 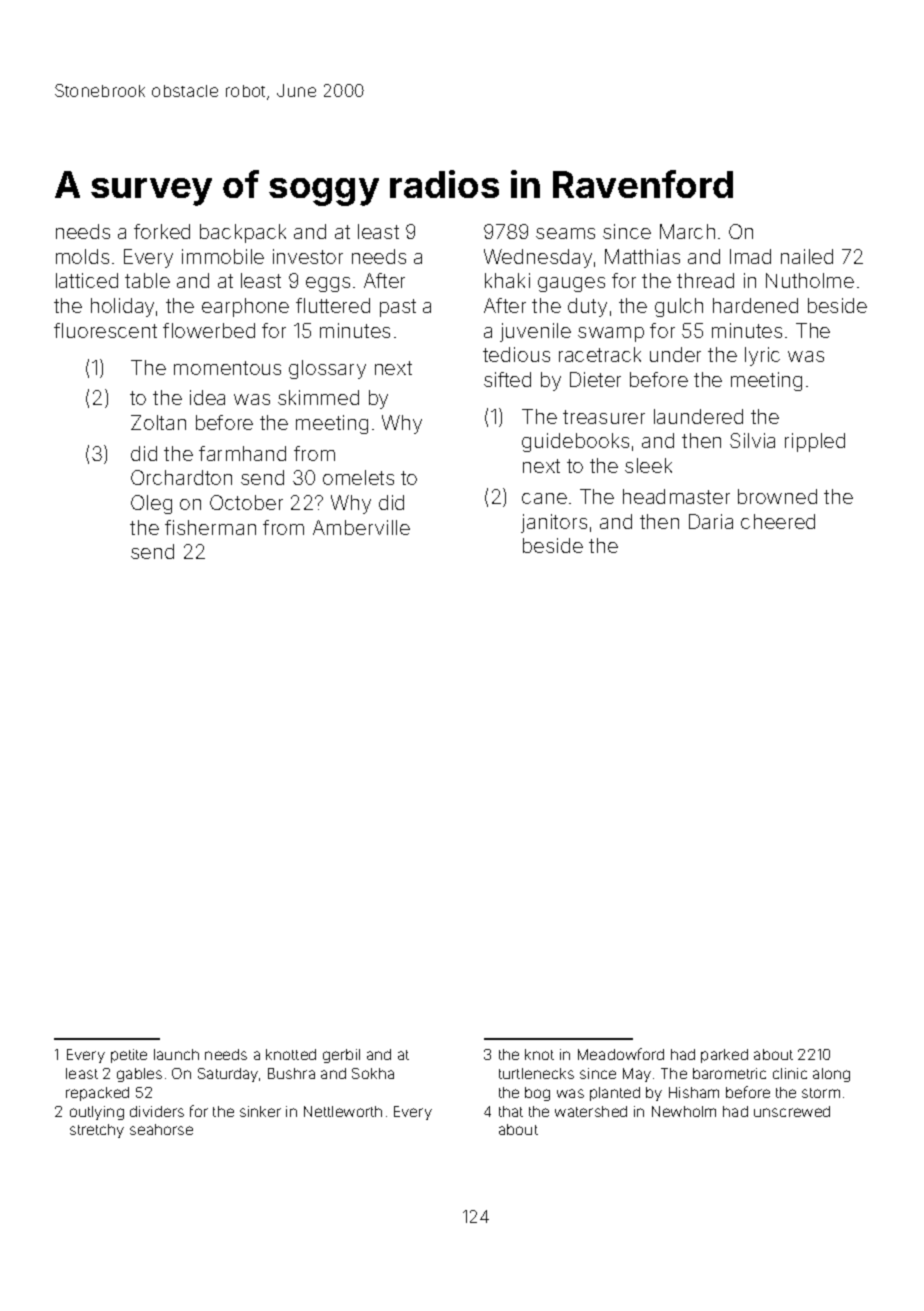 I want to click on fisherman, so click(x=210, y=527).
